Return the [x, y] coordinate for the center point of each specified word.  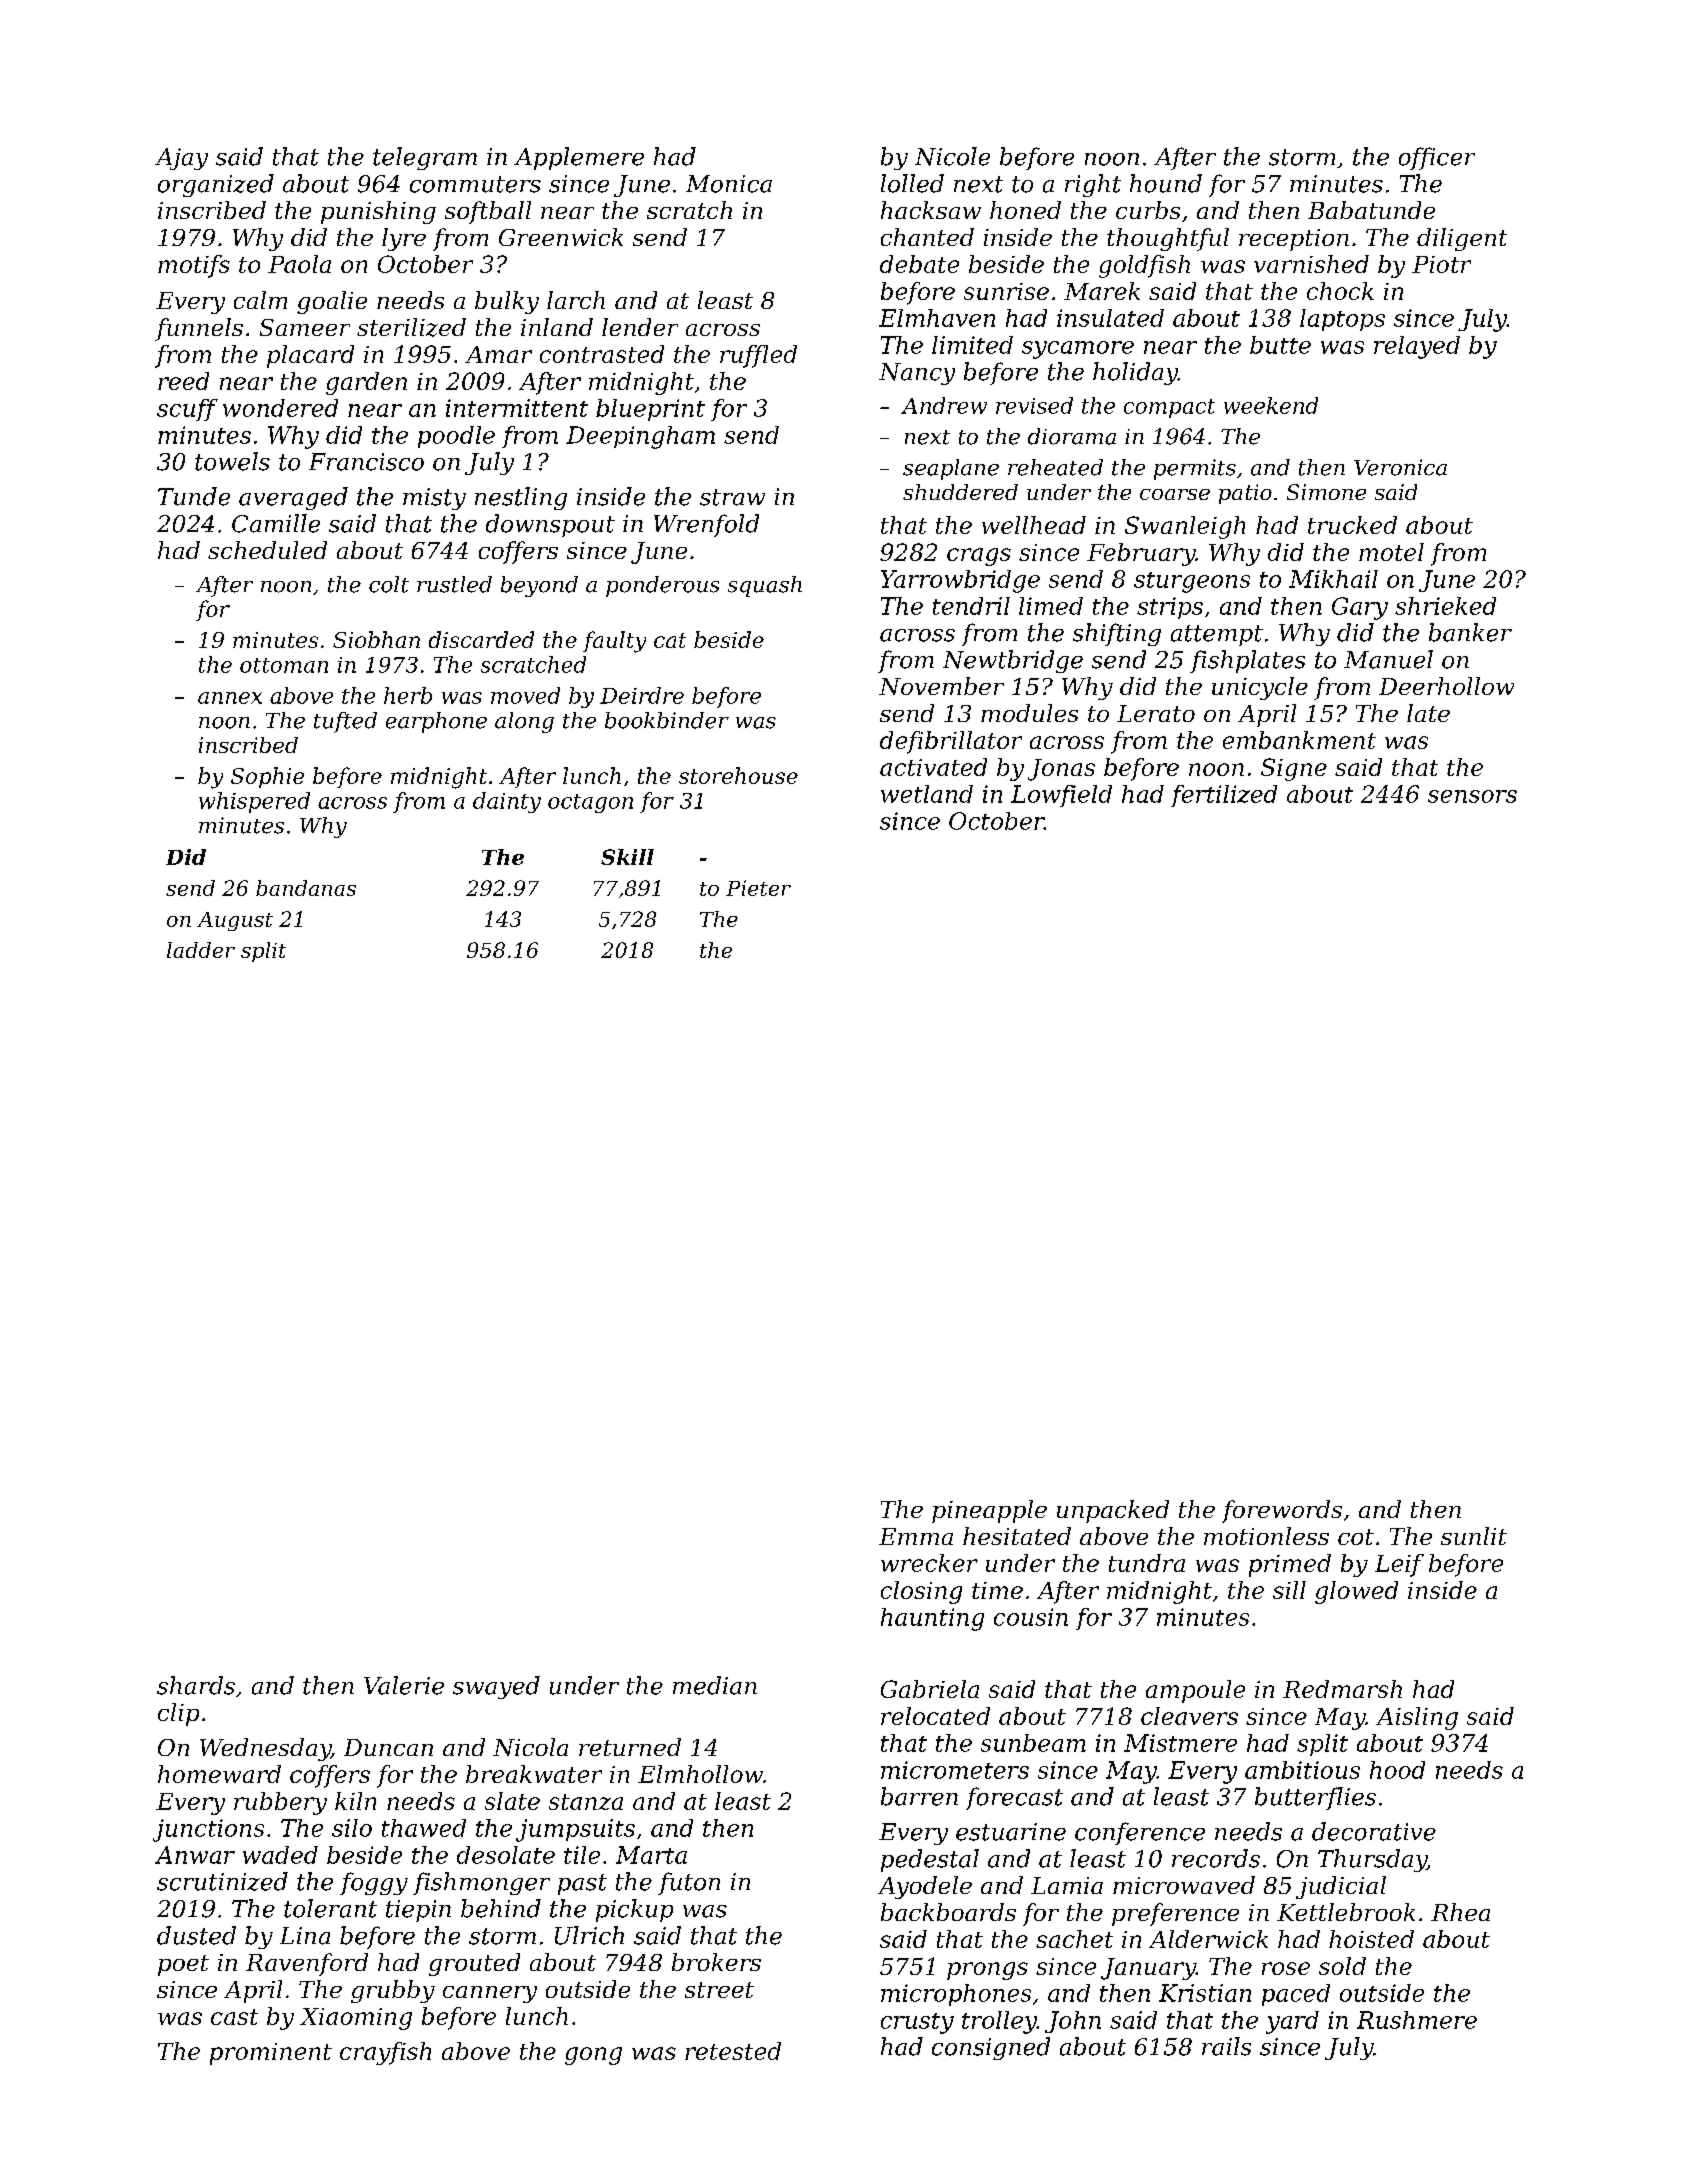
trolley [999, 2022]
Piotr [1441, 264]
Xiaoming [356, 2019]
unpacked [1113, 1511]
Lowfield [1061, 796]
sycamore [1078, 350]
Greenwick [561, 237]
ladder [201, 950]
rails [1226, 2046]
